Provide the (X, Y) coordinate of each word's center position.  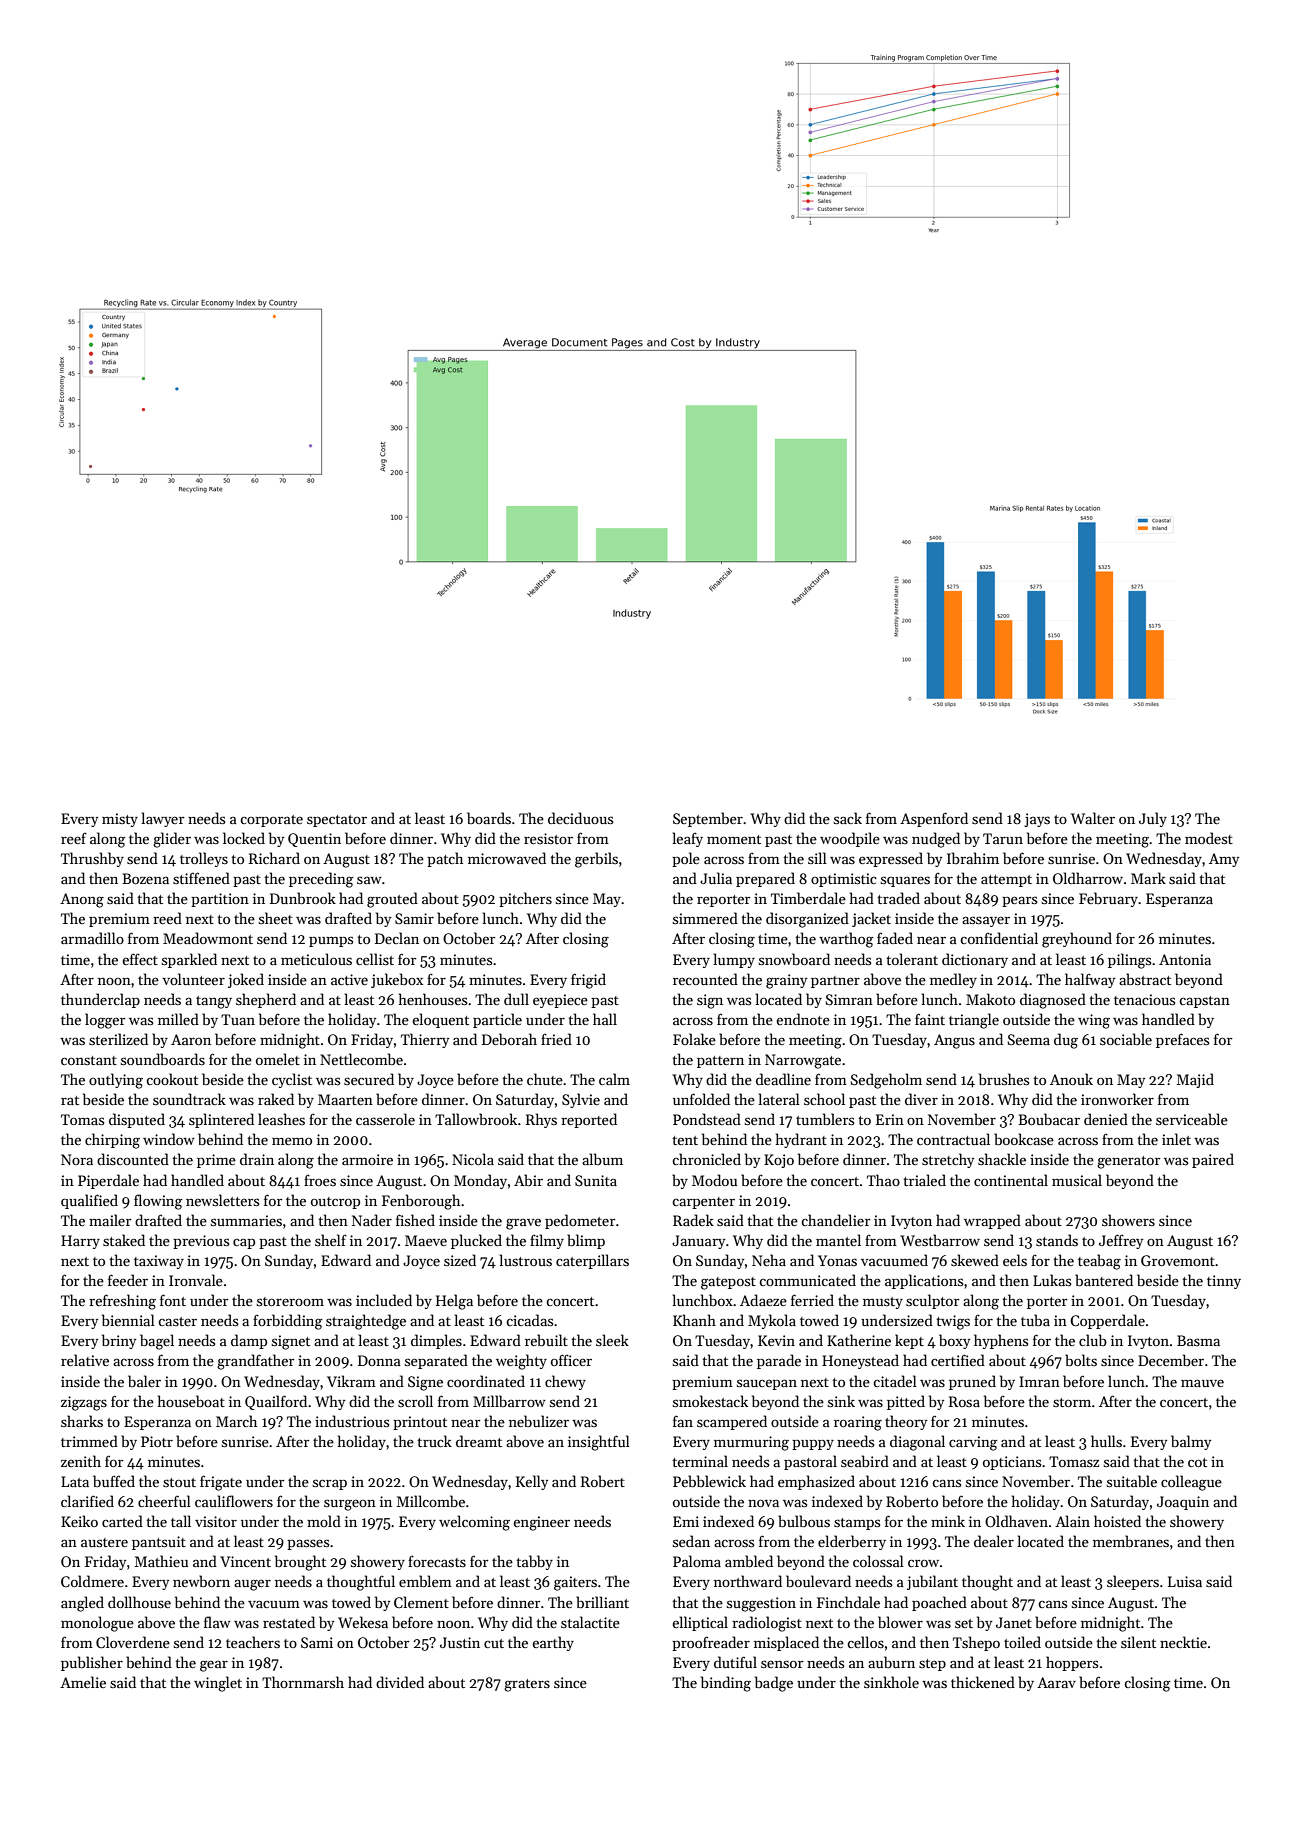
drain (257, 1159)
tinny (1224, 1282)
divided (400, 1682)
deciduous (580, 818)
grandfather (256, 1362)
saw (369, 880)
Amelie (83, 1682)
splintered (221, 1120)
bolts (1081, 1360)
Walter (1093, 818)
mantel (838, 1240)
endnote (803, 1019)
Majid (1195, 1080)
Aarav (1056, 1682)
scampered (732, 1422)
